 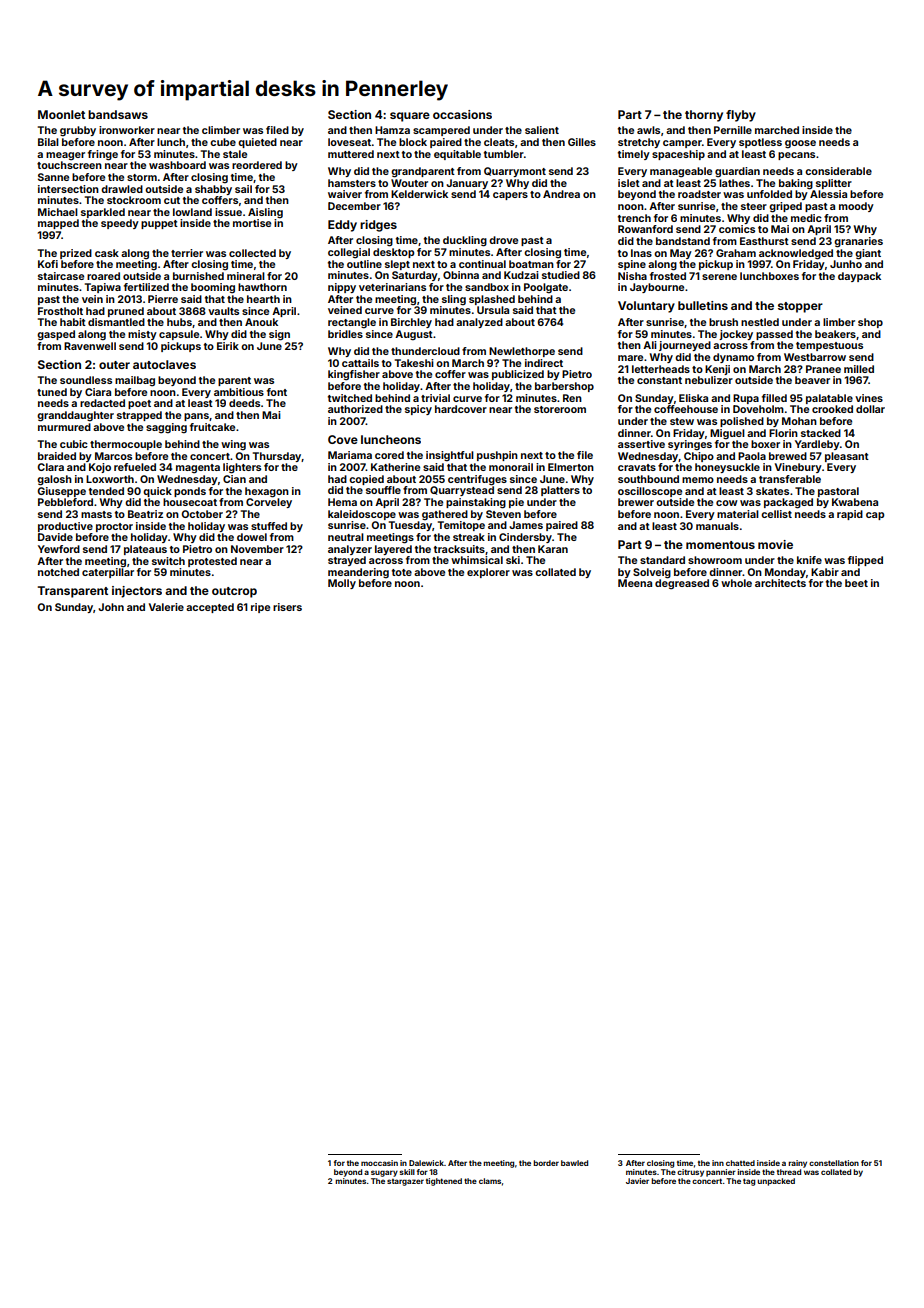 What do you see at coordinates (379, 1163) in the screenshot?
I see `moccasin` at bounding box center [379, 1163].
